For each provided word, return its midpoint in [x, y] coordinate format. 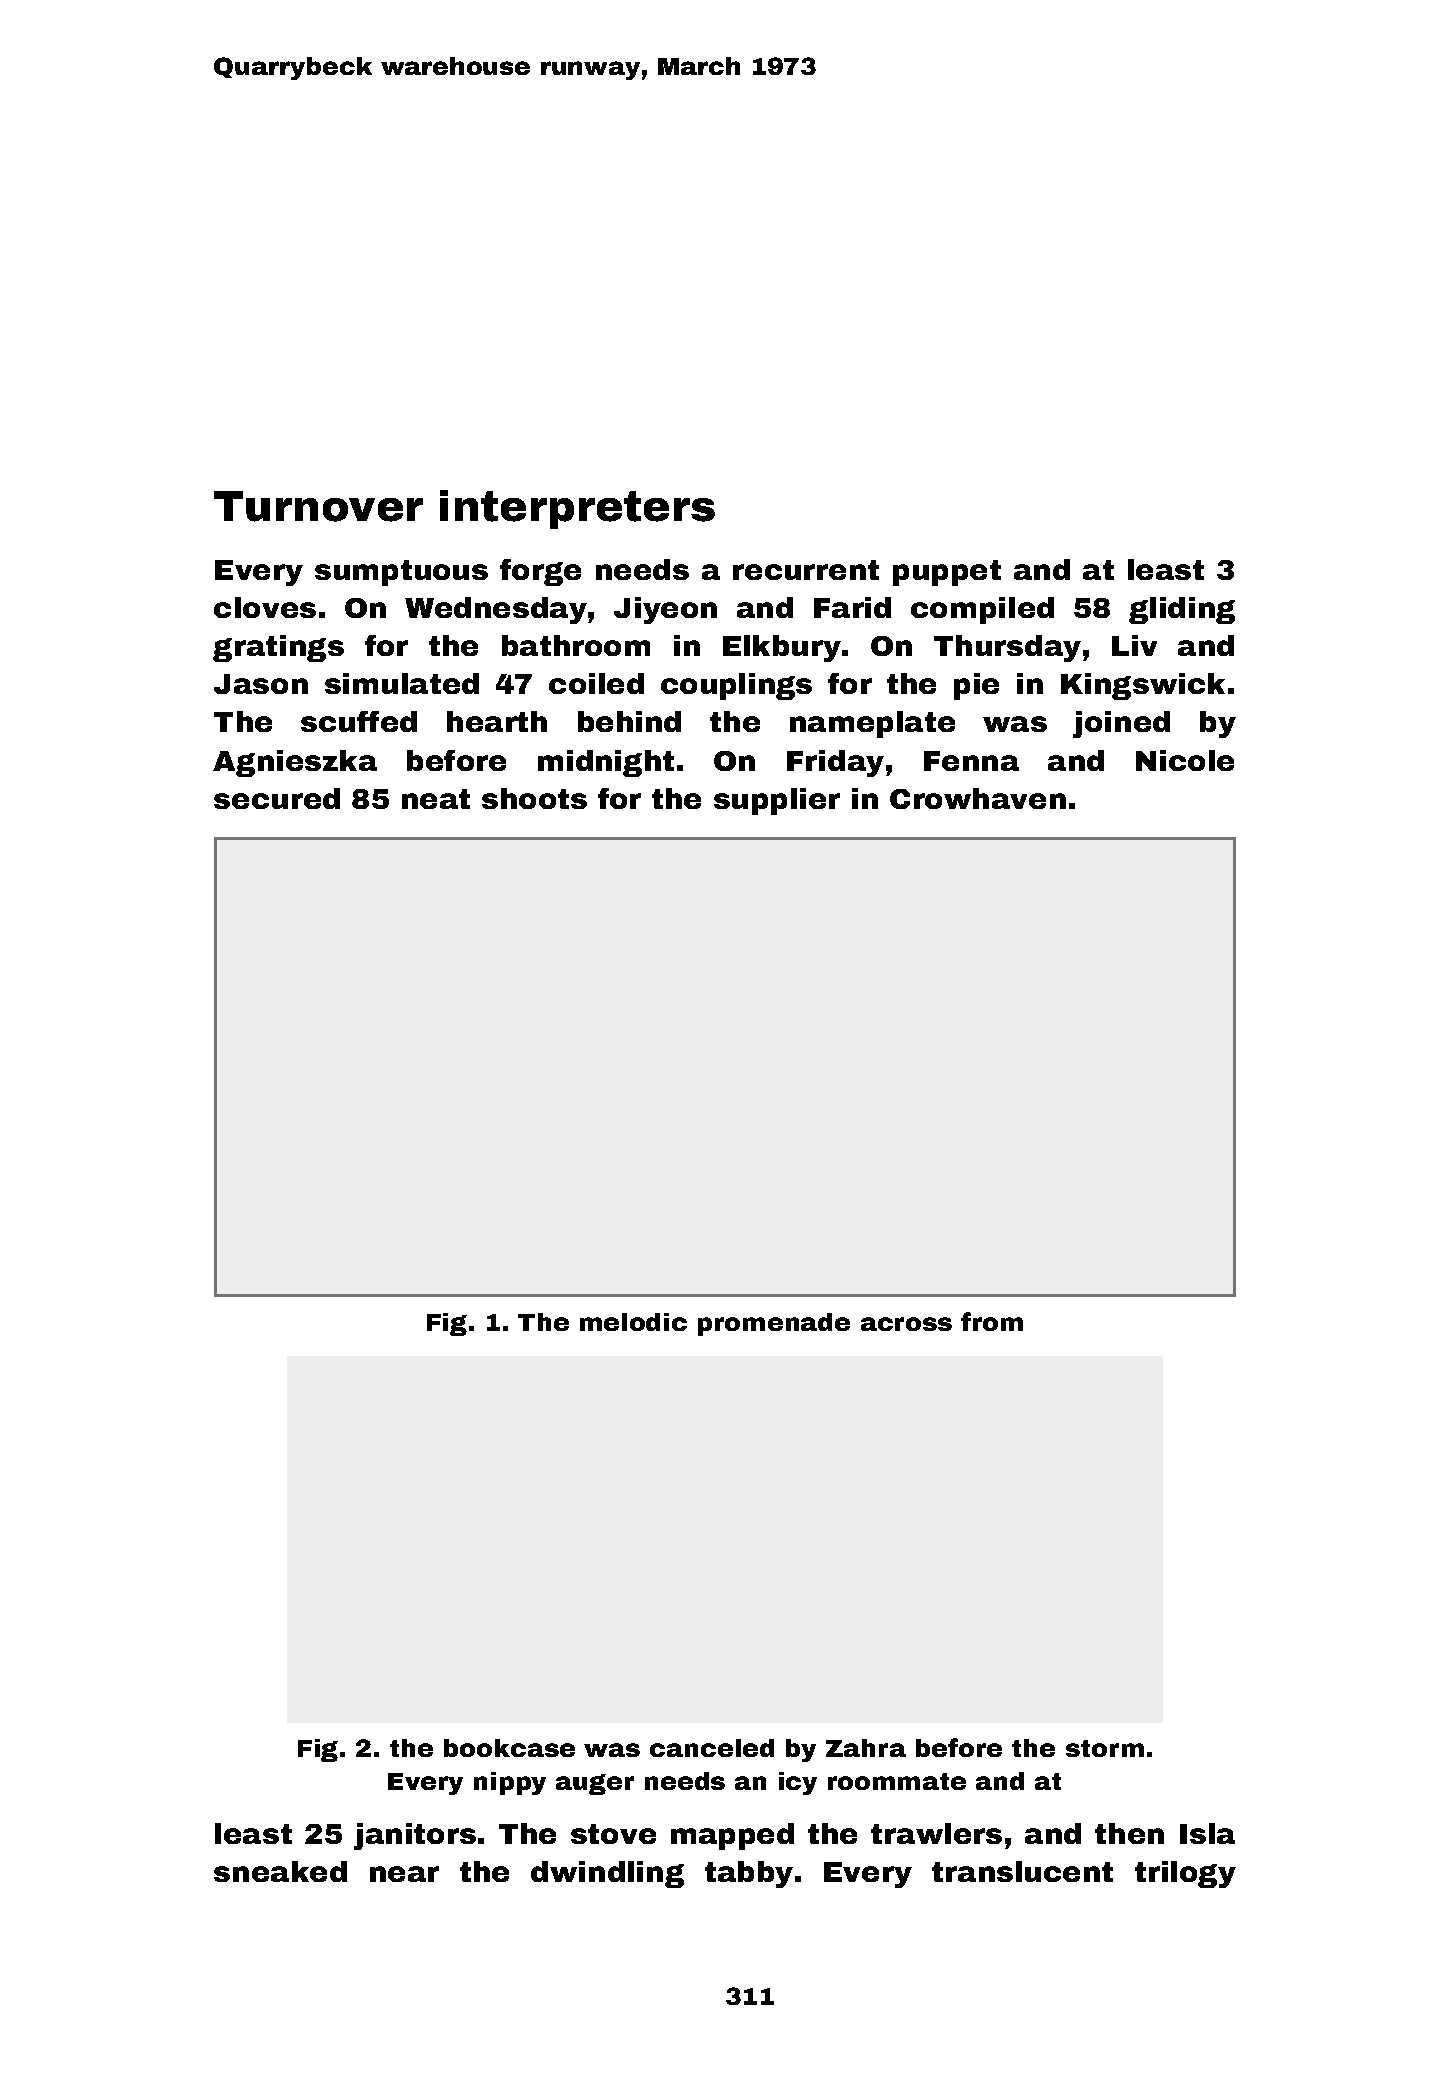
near [404, 1874]
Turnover [318, 506]
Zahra [866, 1748]
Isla [1207, 1833]
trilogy [1185, 1874]
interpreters [577, 509]
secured [277, 798]
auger [595, 1784]
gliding [1182, 610]
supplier [777, 801]
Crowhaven [978, 798]
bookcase [509, 1748]
